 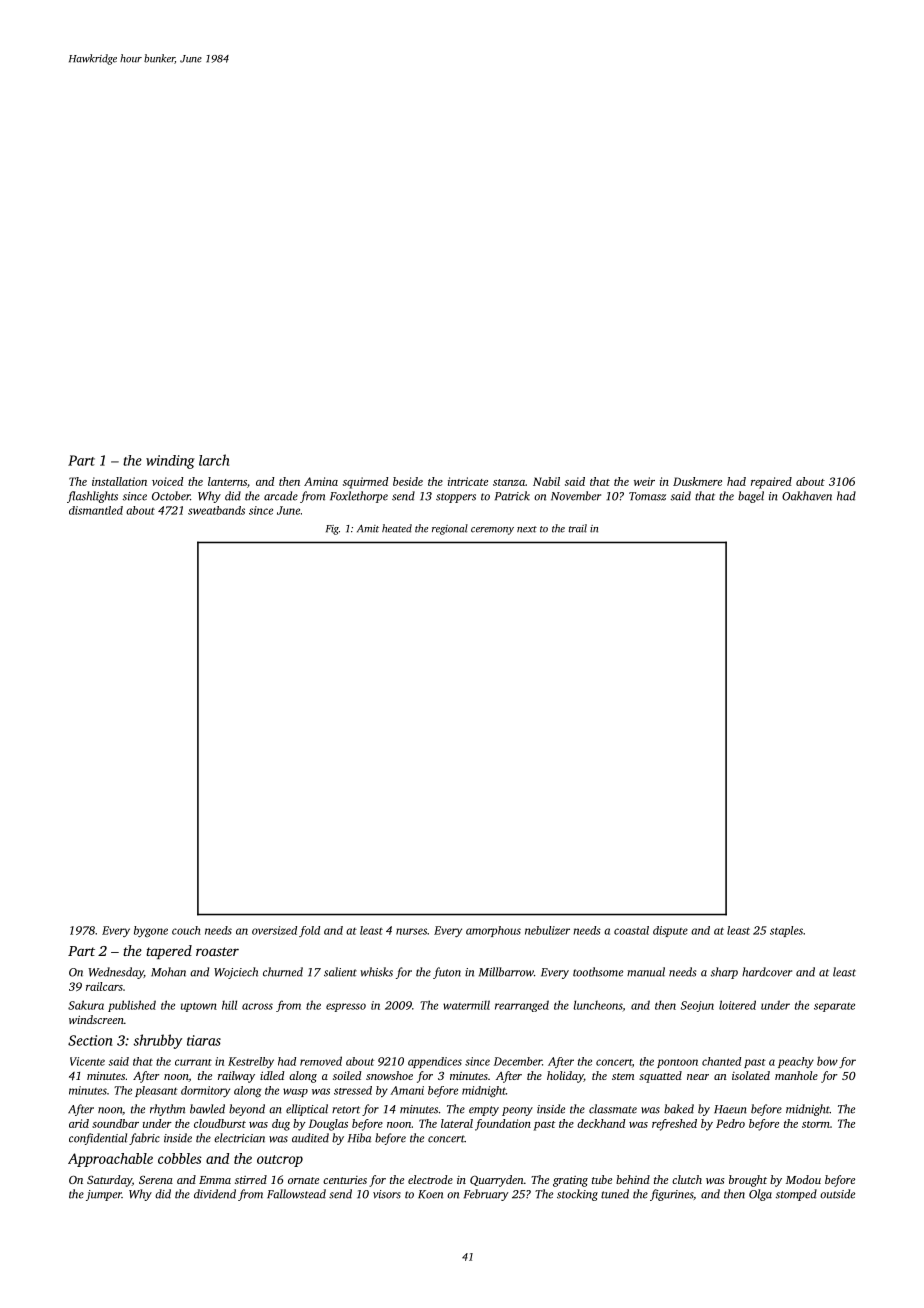 What do you see at coordinates (670, 931) in the image?
I see `dispute` at bounding box center [670, 931].
